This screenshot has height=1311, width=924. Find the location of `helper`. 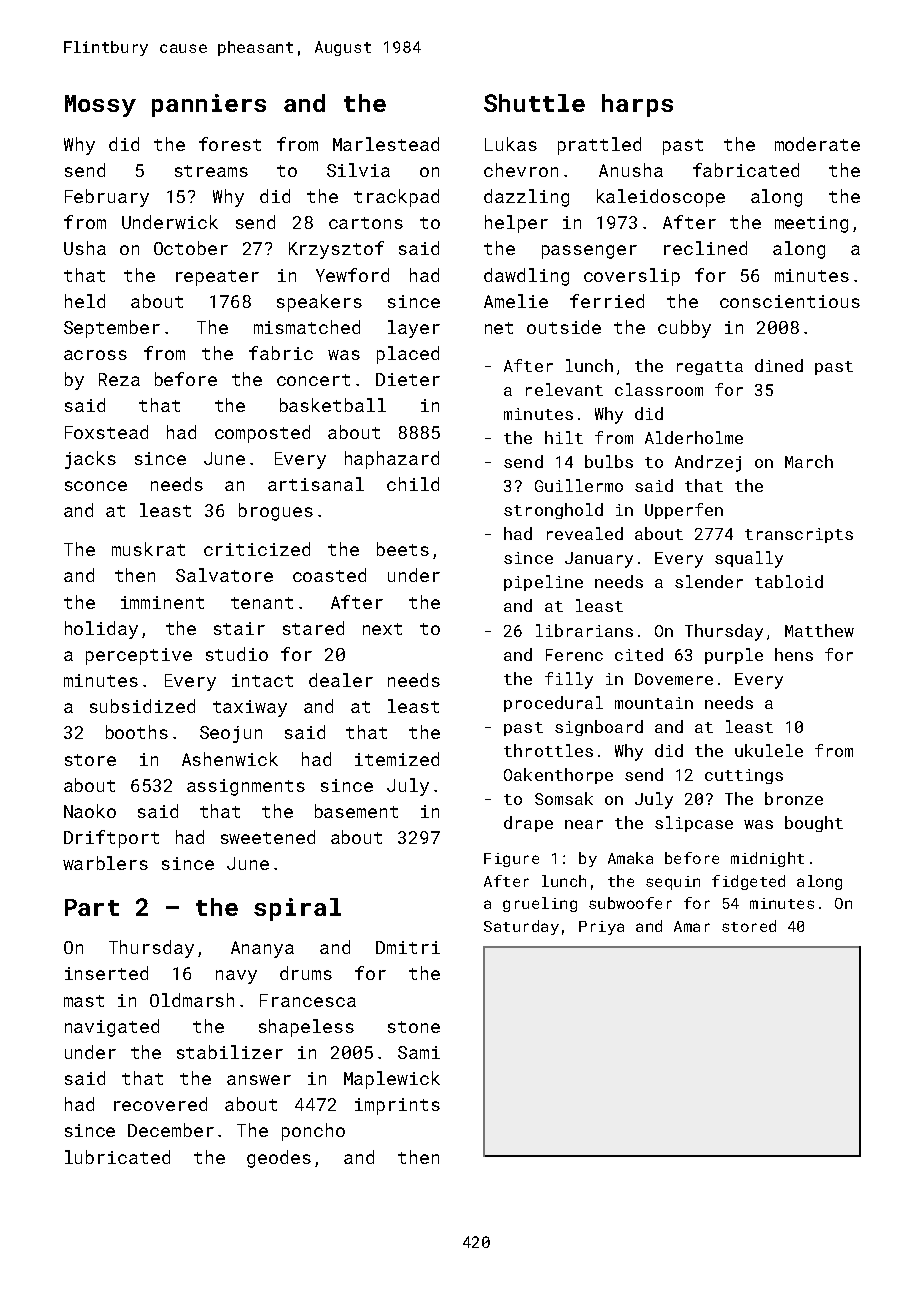

helper is located at coordinates (516, 224).
